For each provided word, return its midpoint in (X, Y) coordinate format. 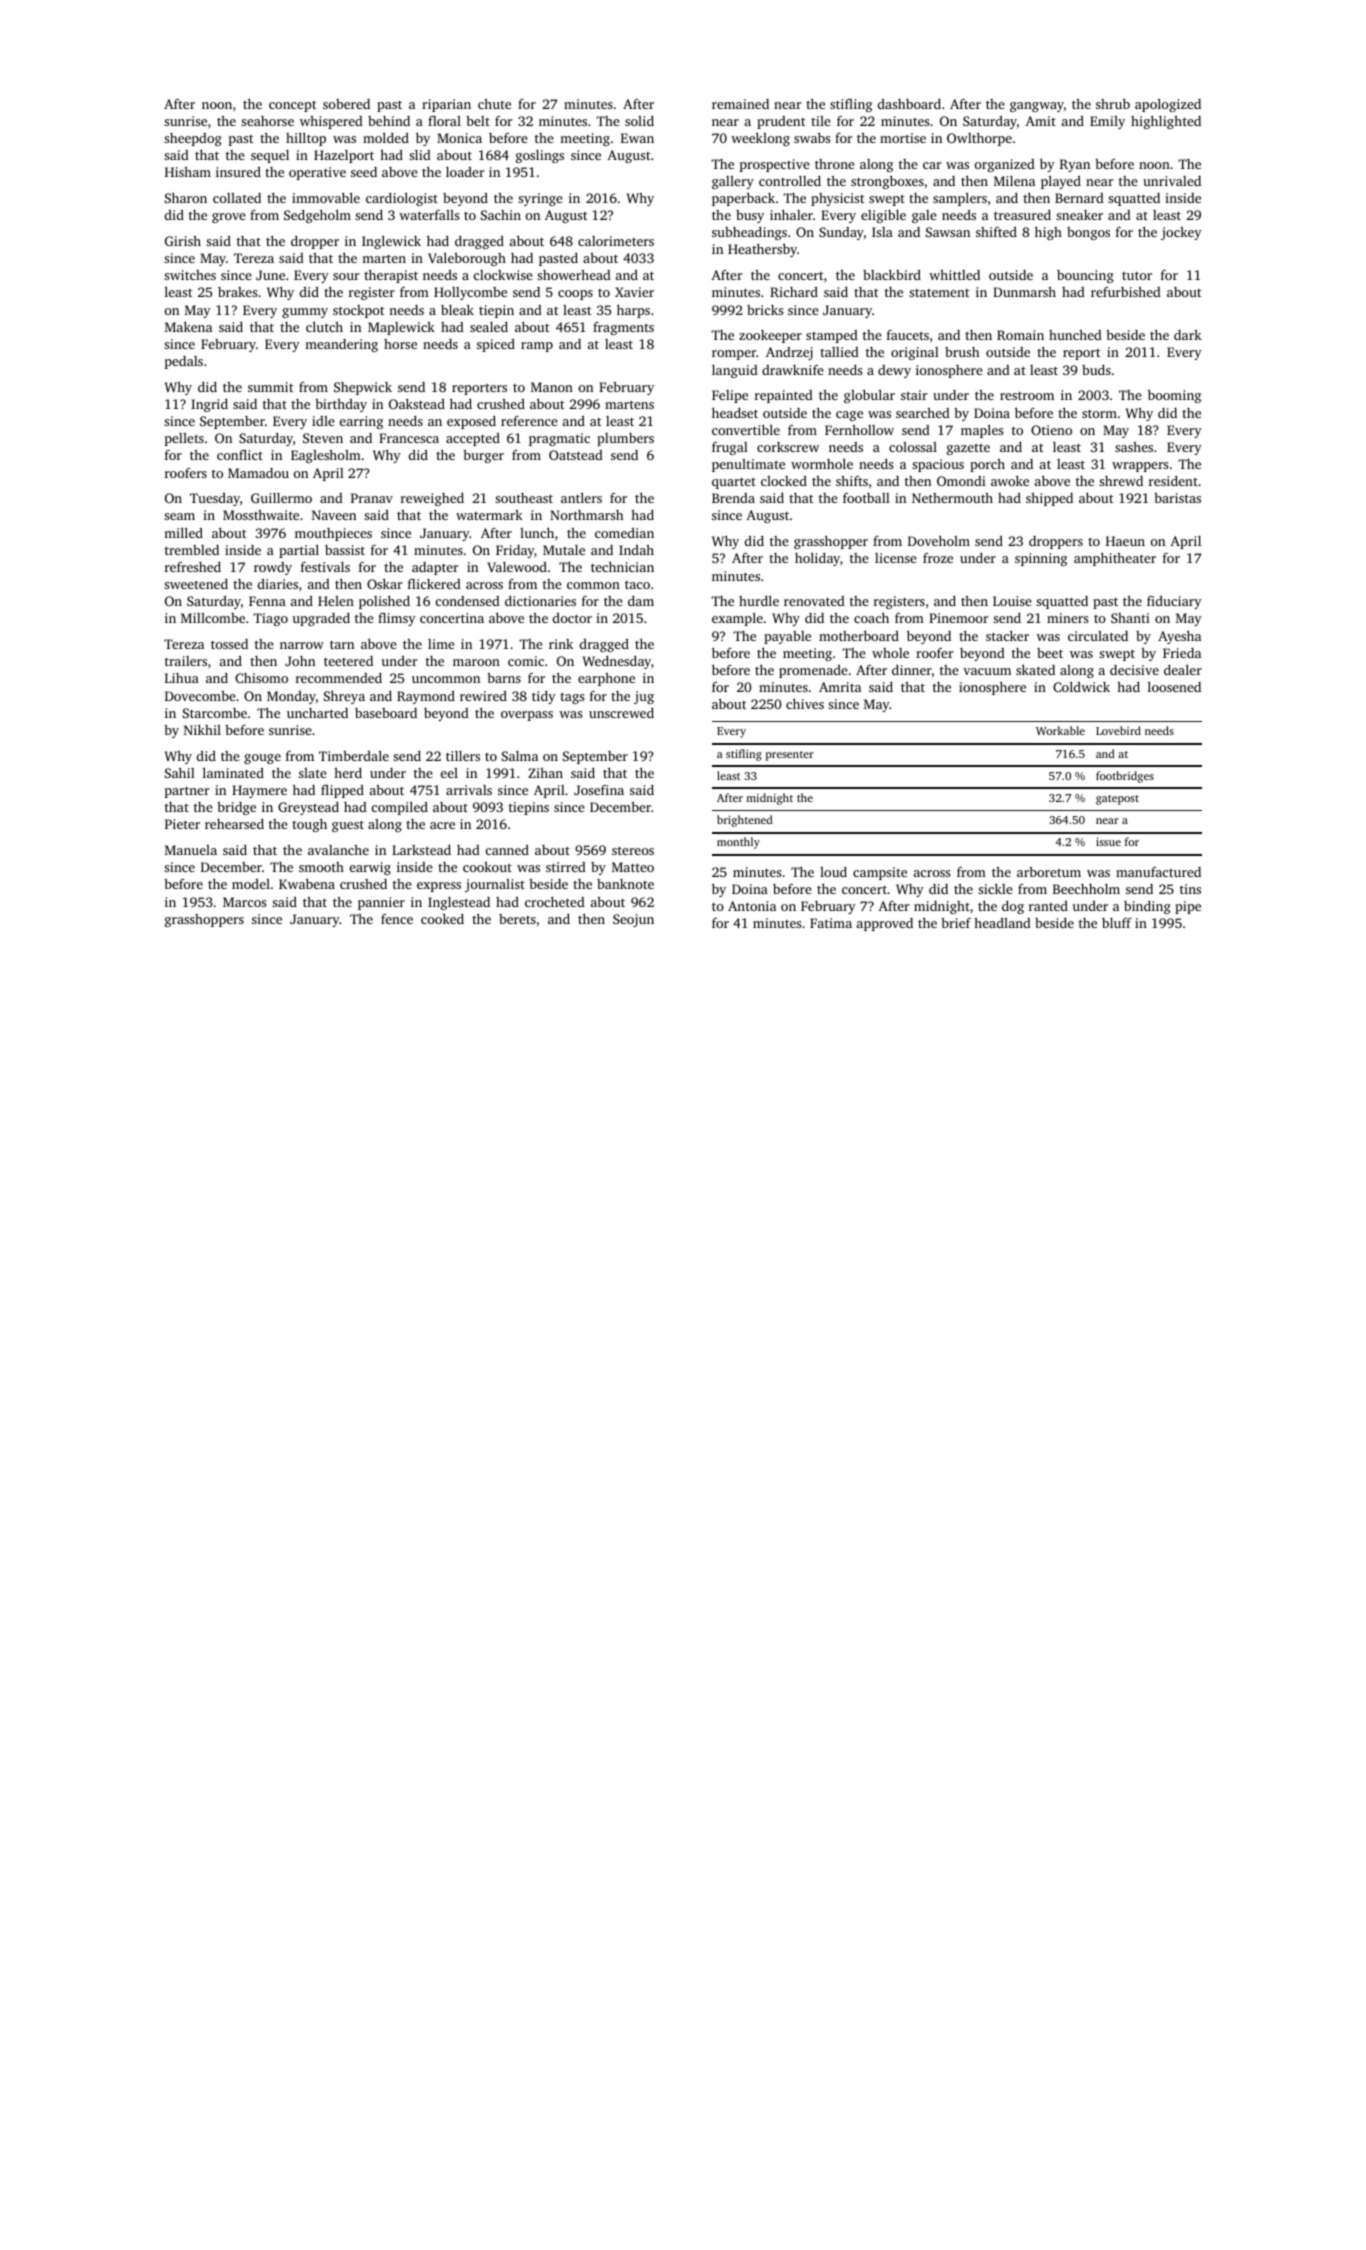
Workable (1060, 730)
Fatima (831, 923)
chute (494, 104)
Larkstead (421, 850)
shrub (1113, 104)
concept (292, 106)
